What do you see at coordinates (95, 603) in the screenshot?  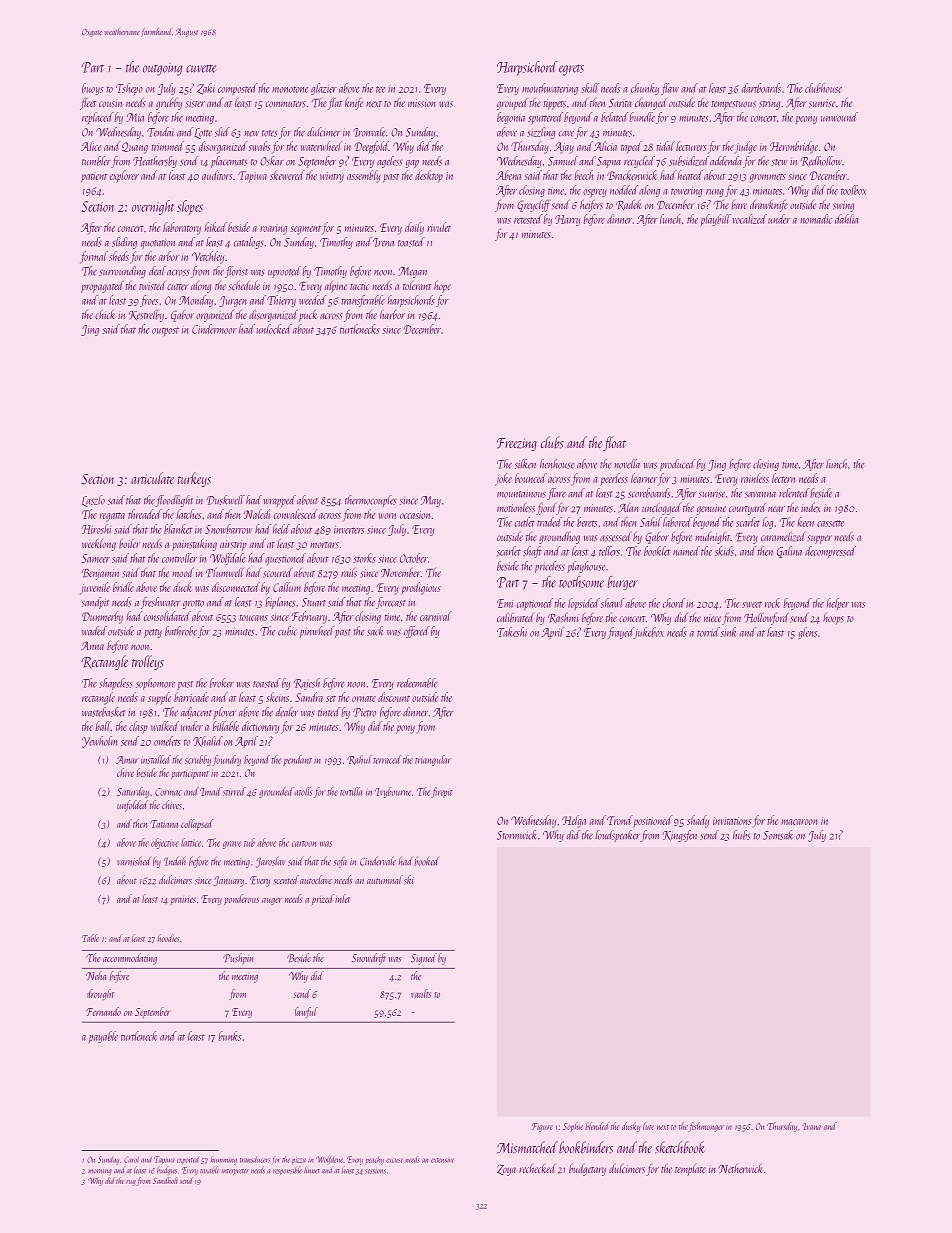 I see `sandpit` at bounding box center [95, 603].
